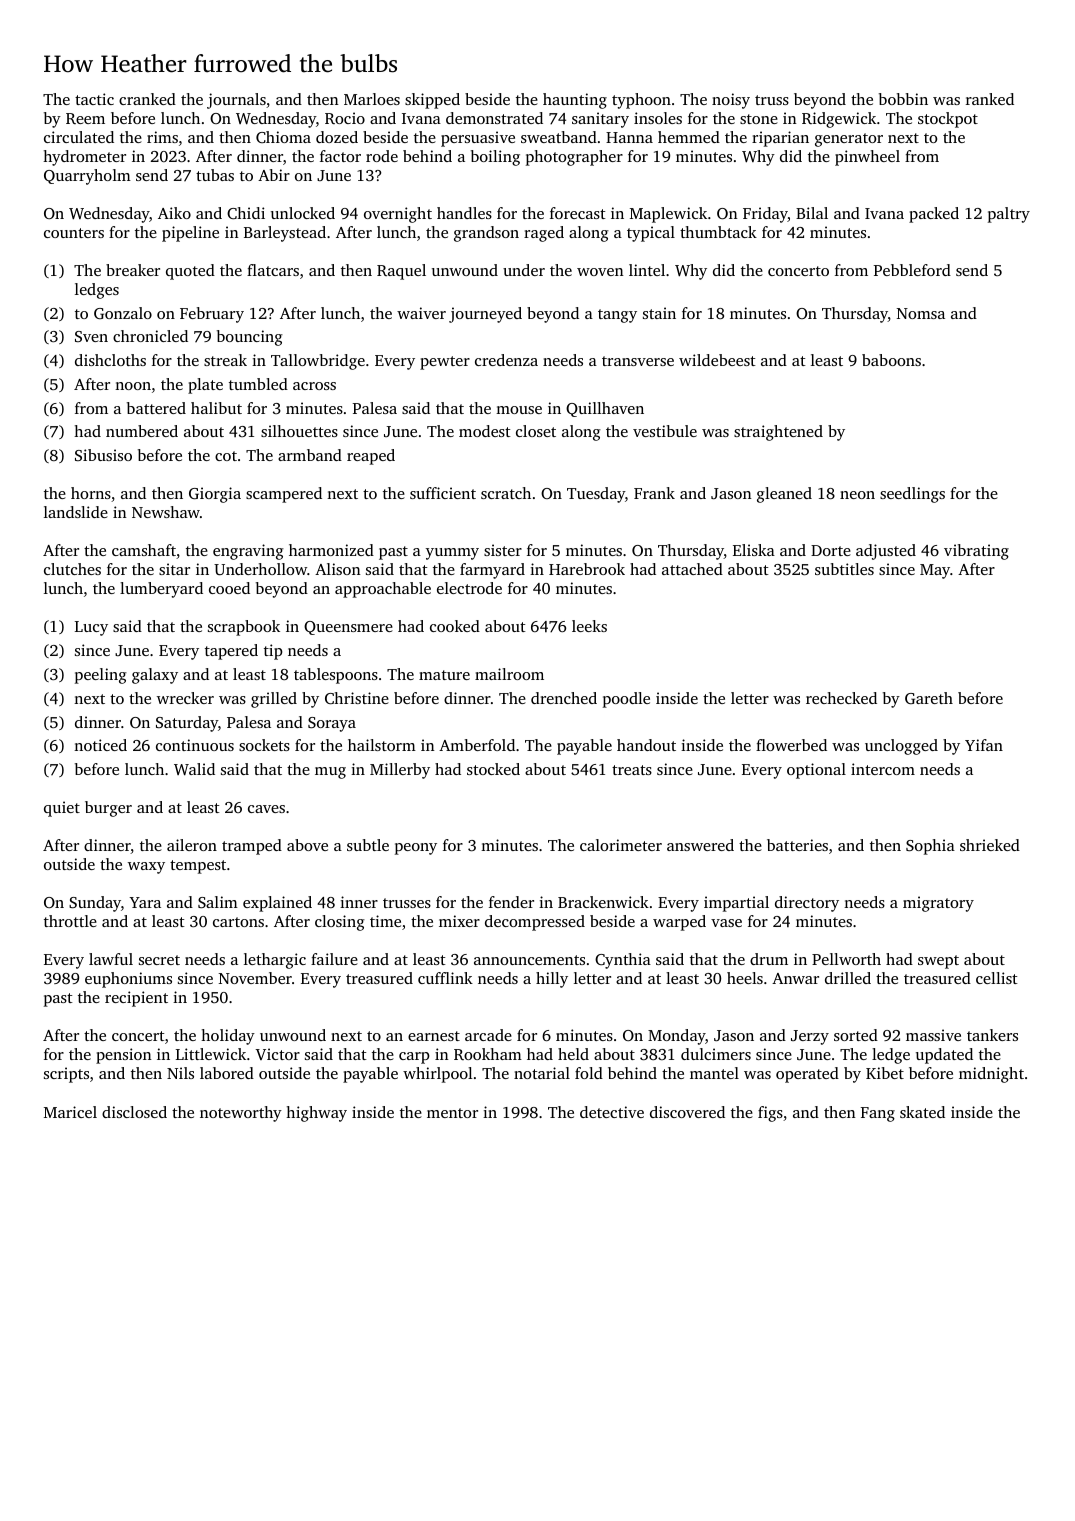 This screenshot has height=1521, width=1075. Describe the element at coordinates (717, 360) in the screenshot. I see `wildebeest` at that location.
